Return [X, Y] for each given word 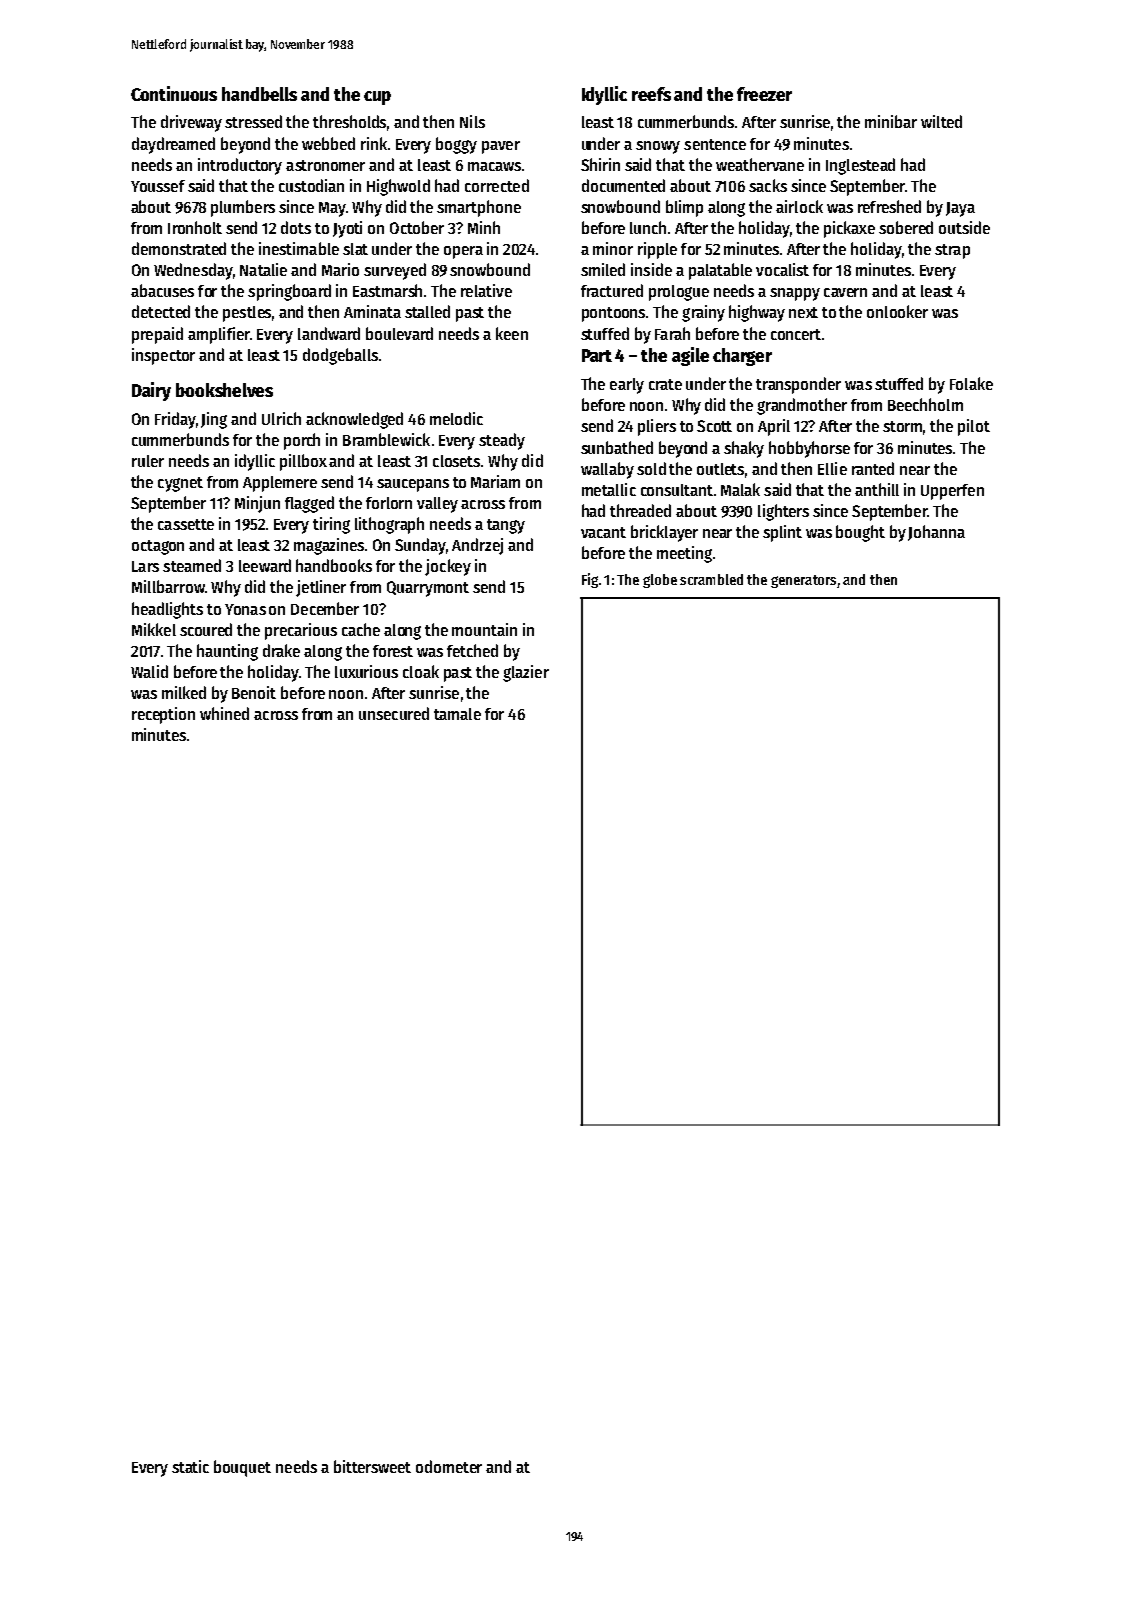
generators [803, 581]
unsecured [394, 713]
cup [377, 98]
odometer [449, 1466]
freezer [764, 94]
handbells [259, 94]
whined [224, 713]
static [190, 1466]
